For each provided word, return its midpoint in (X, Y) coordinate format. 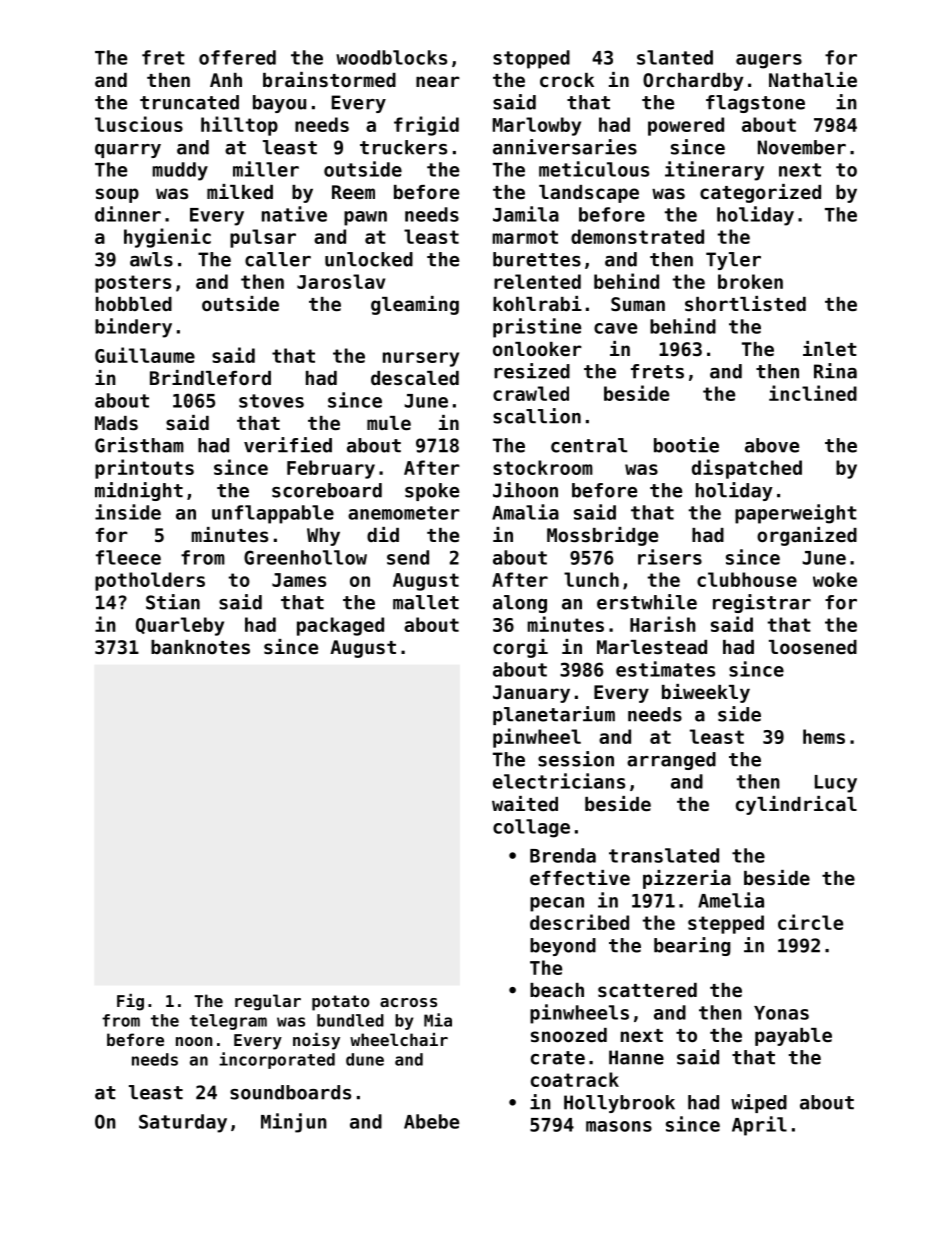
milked (240, 191)
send (408, 557)
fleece (128, 557)
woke (835, 579)
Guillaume (145, 355)
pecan (557, 904)
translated (664, 855)
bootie (686, 445)
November (802, 147)
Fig (130, 1002)
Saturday (183, 1123)
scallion (537, 416)
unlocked (369, 259)
